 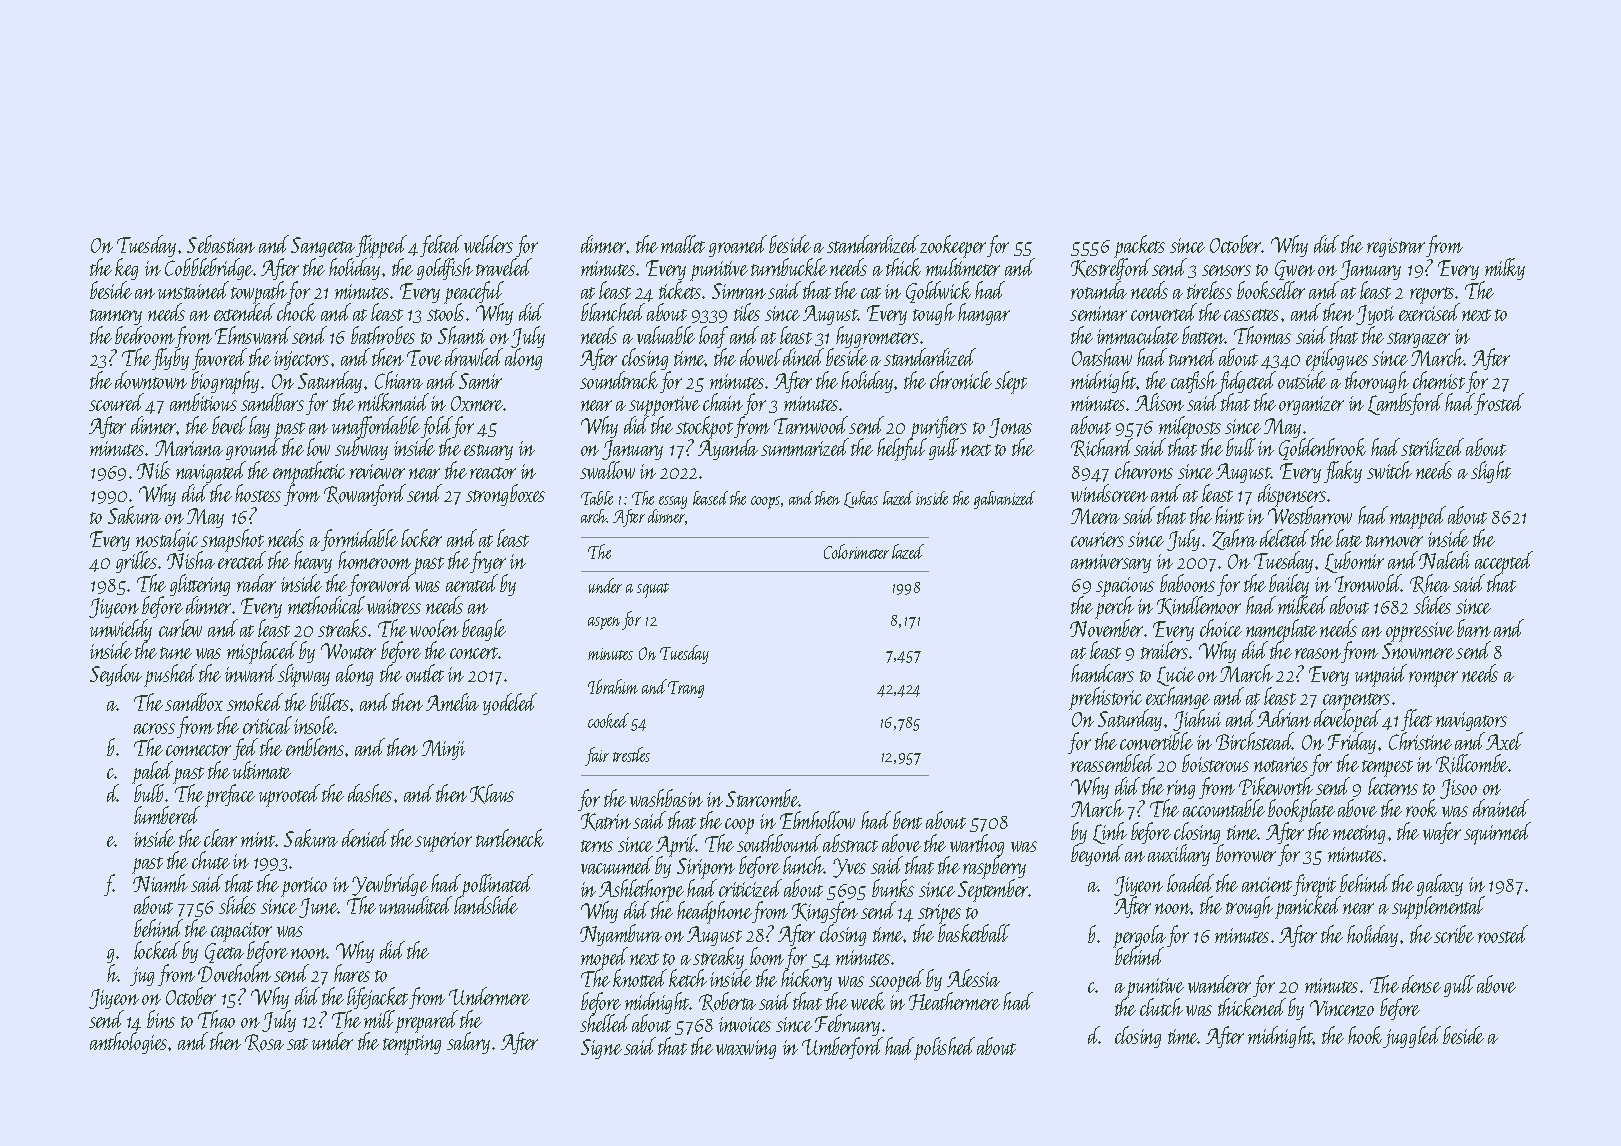 I want to click on reassembled, so click(x=1112, y=763).
